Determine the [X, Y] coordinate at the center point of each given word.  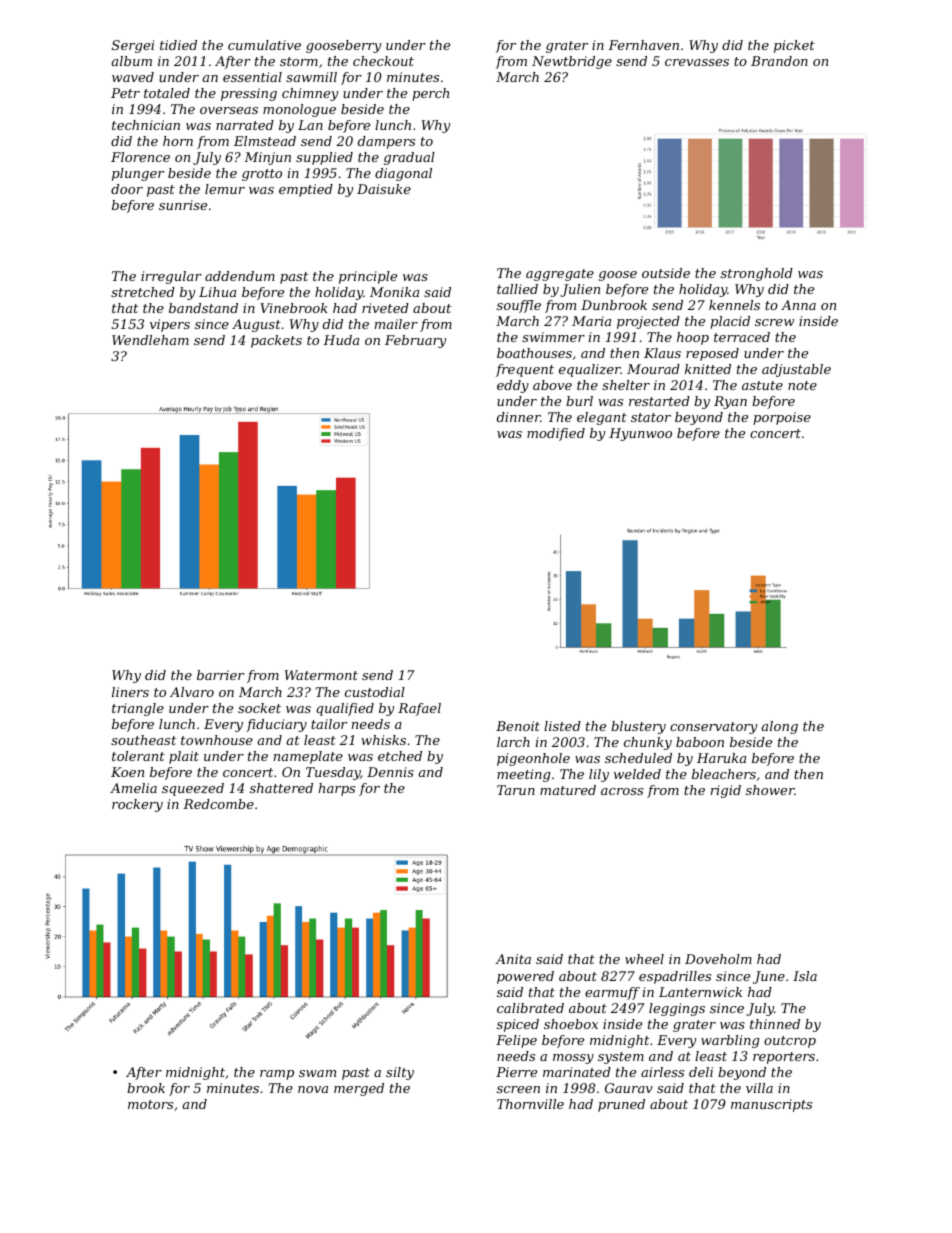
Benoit [518, 726]
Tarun [516, 790]
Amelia [133, 788]
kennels [734, 305]
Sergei [133, 46]
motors [150, 1104]
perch [430, 94]
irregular [171, 277]
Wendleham [150, 340]
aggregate [560, 275]
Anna [798, 305]
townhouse [217, 740]
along [780, 727]
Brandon [779, 61]
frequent [525, 370]
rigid [726, 791]
